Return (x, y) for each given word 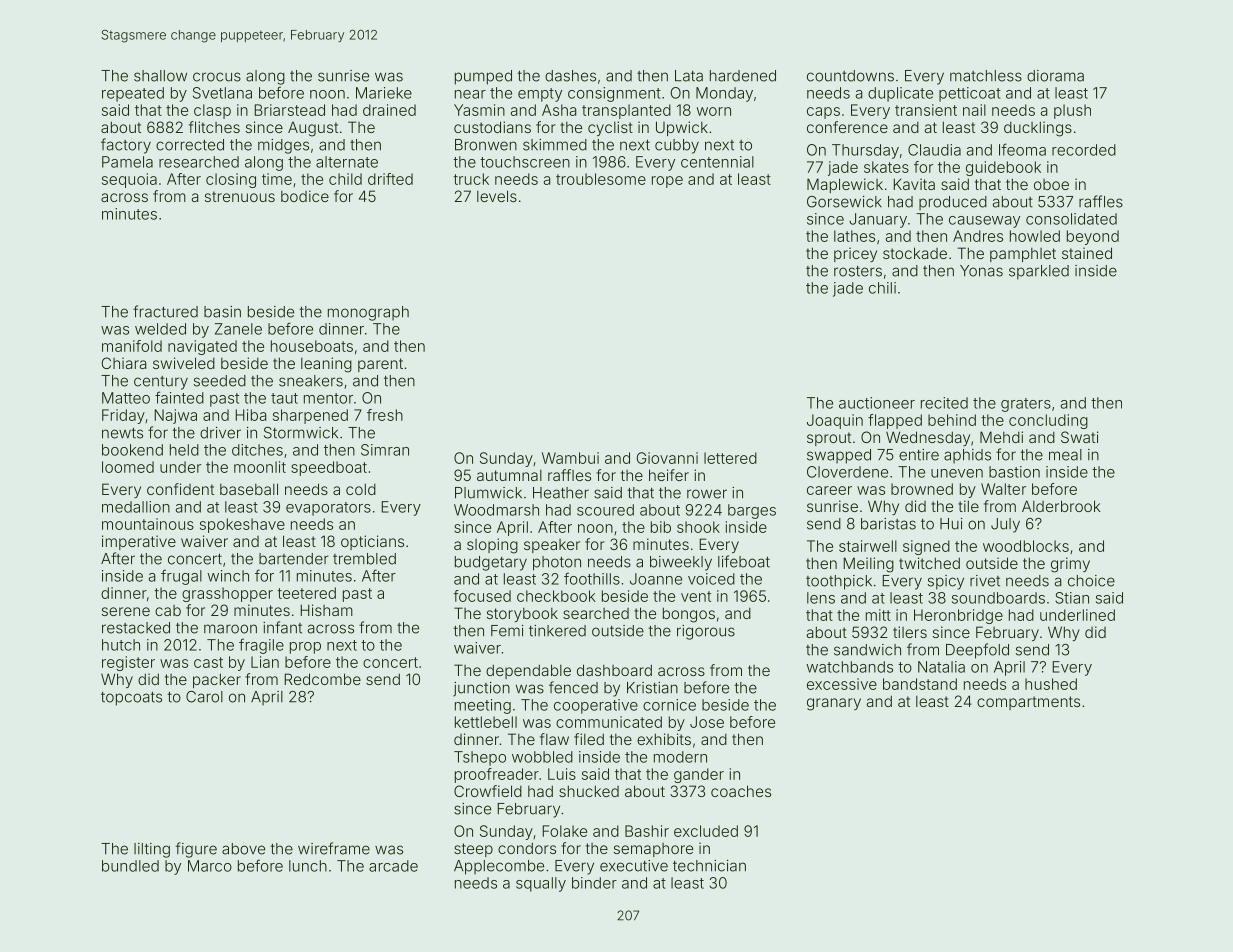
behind (952, 420)
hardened (743, 76)
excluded (706, 831)
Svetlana (222, 93)
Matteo (126, 398)
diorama (1055, 76)
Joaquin (835, 421)
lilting (152, 850)
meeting (483, 706)
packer (217, 680)
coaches (741, 791)
